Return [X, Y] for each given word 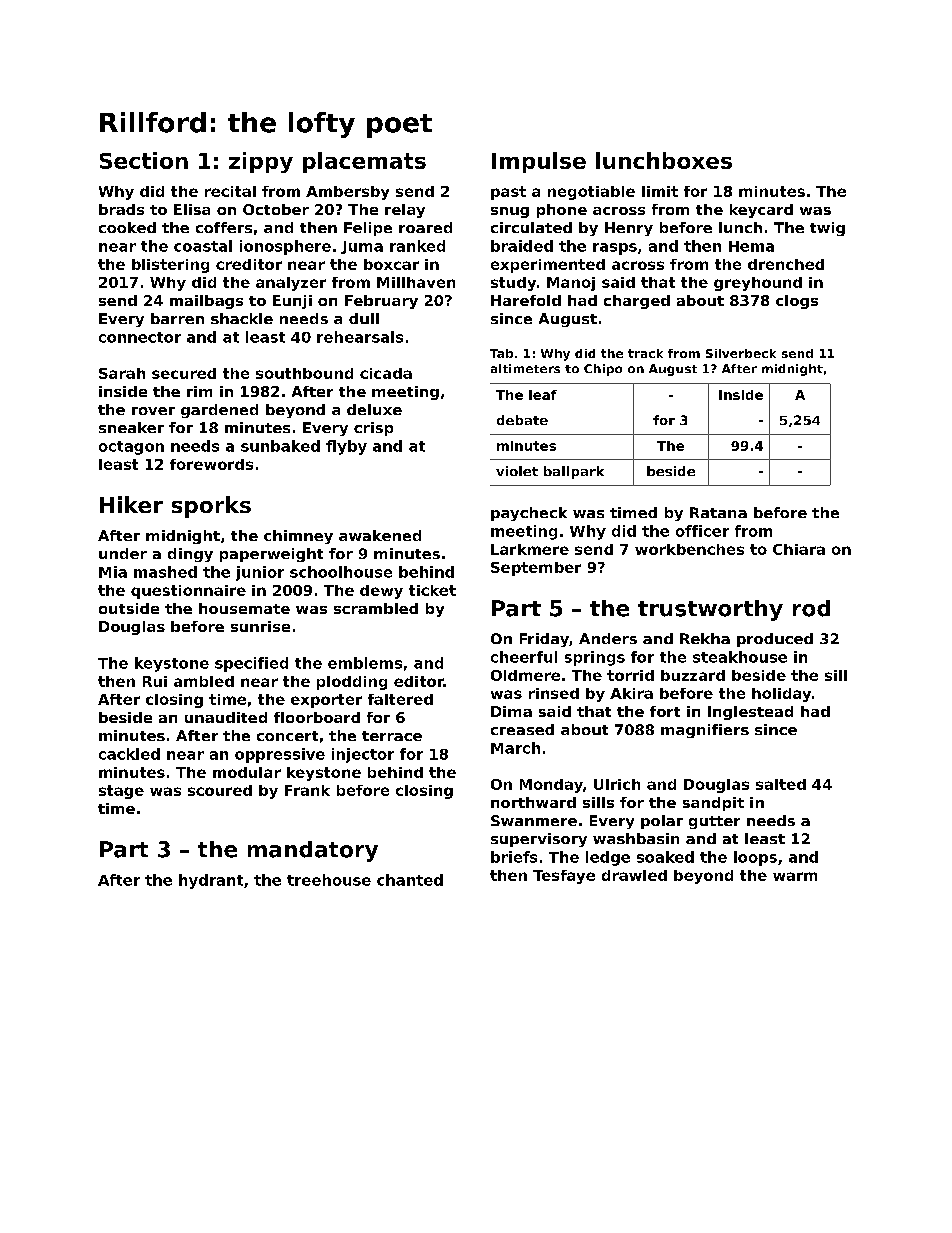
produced [775, 640]
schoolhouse [341, 572]
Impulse [539, 162]
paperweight [271, 555]
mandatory [313, 851]
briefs [514, 857]
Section [144, 160]
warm [795, 876]
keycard [761, 211]
